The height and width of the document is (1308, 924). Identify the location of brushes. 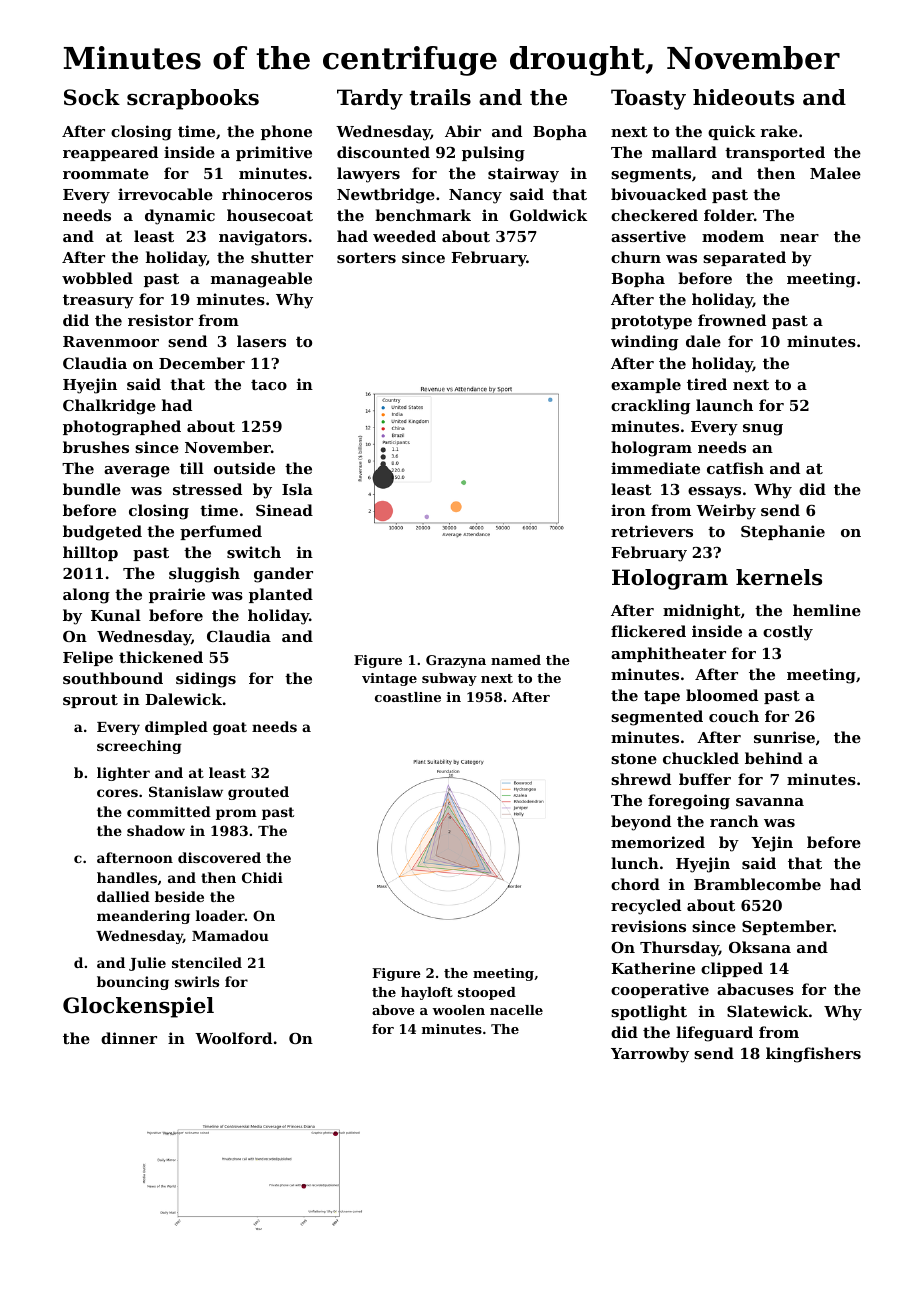
(96, 447).
